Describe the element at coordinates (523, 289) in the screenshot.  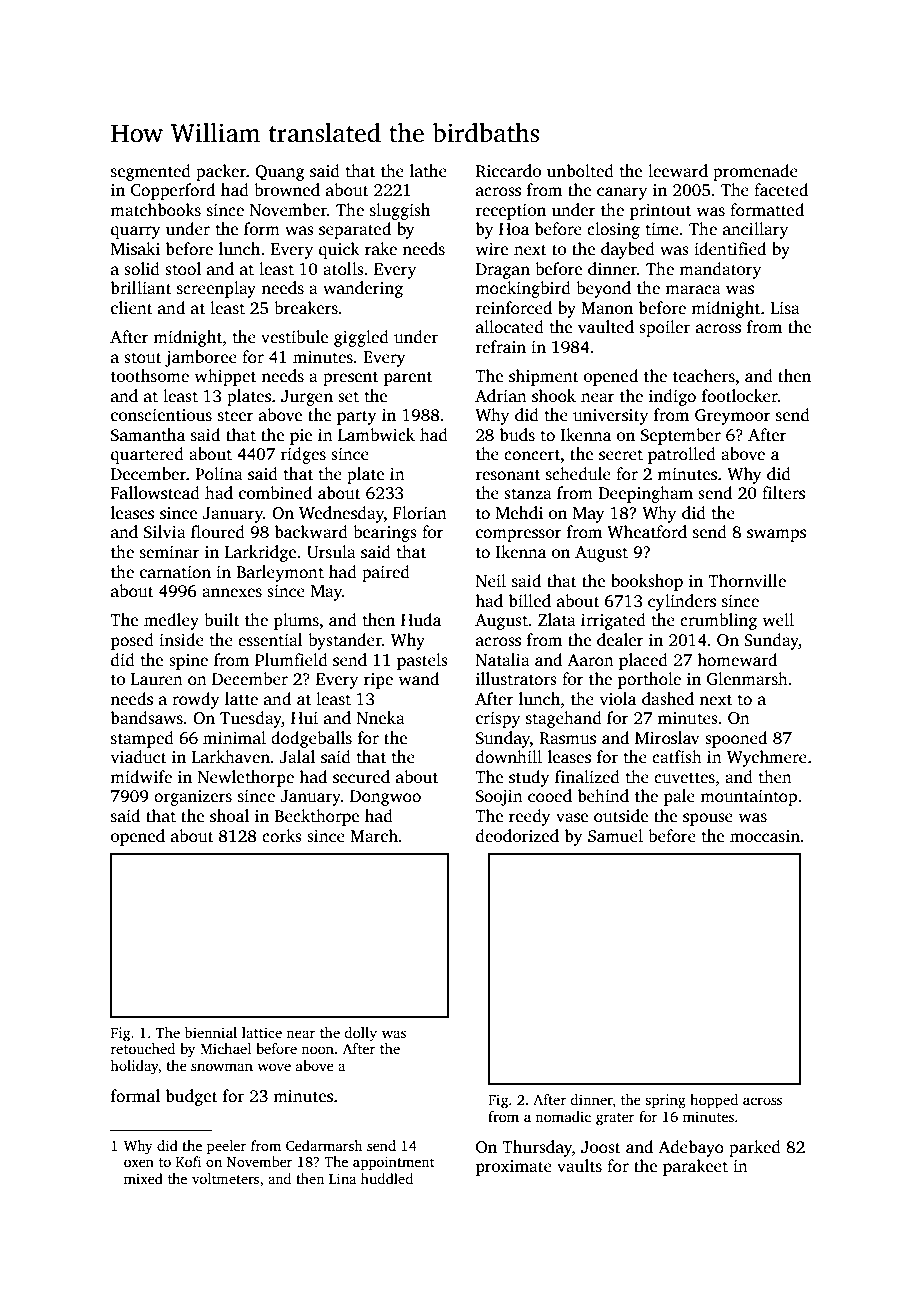
I see `mockingbird` at that location.
